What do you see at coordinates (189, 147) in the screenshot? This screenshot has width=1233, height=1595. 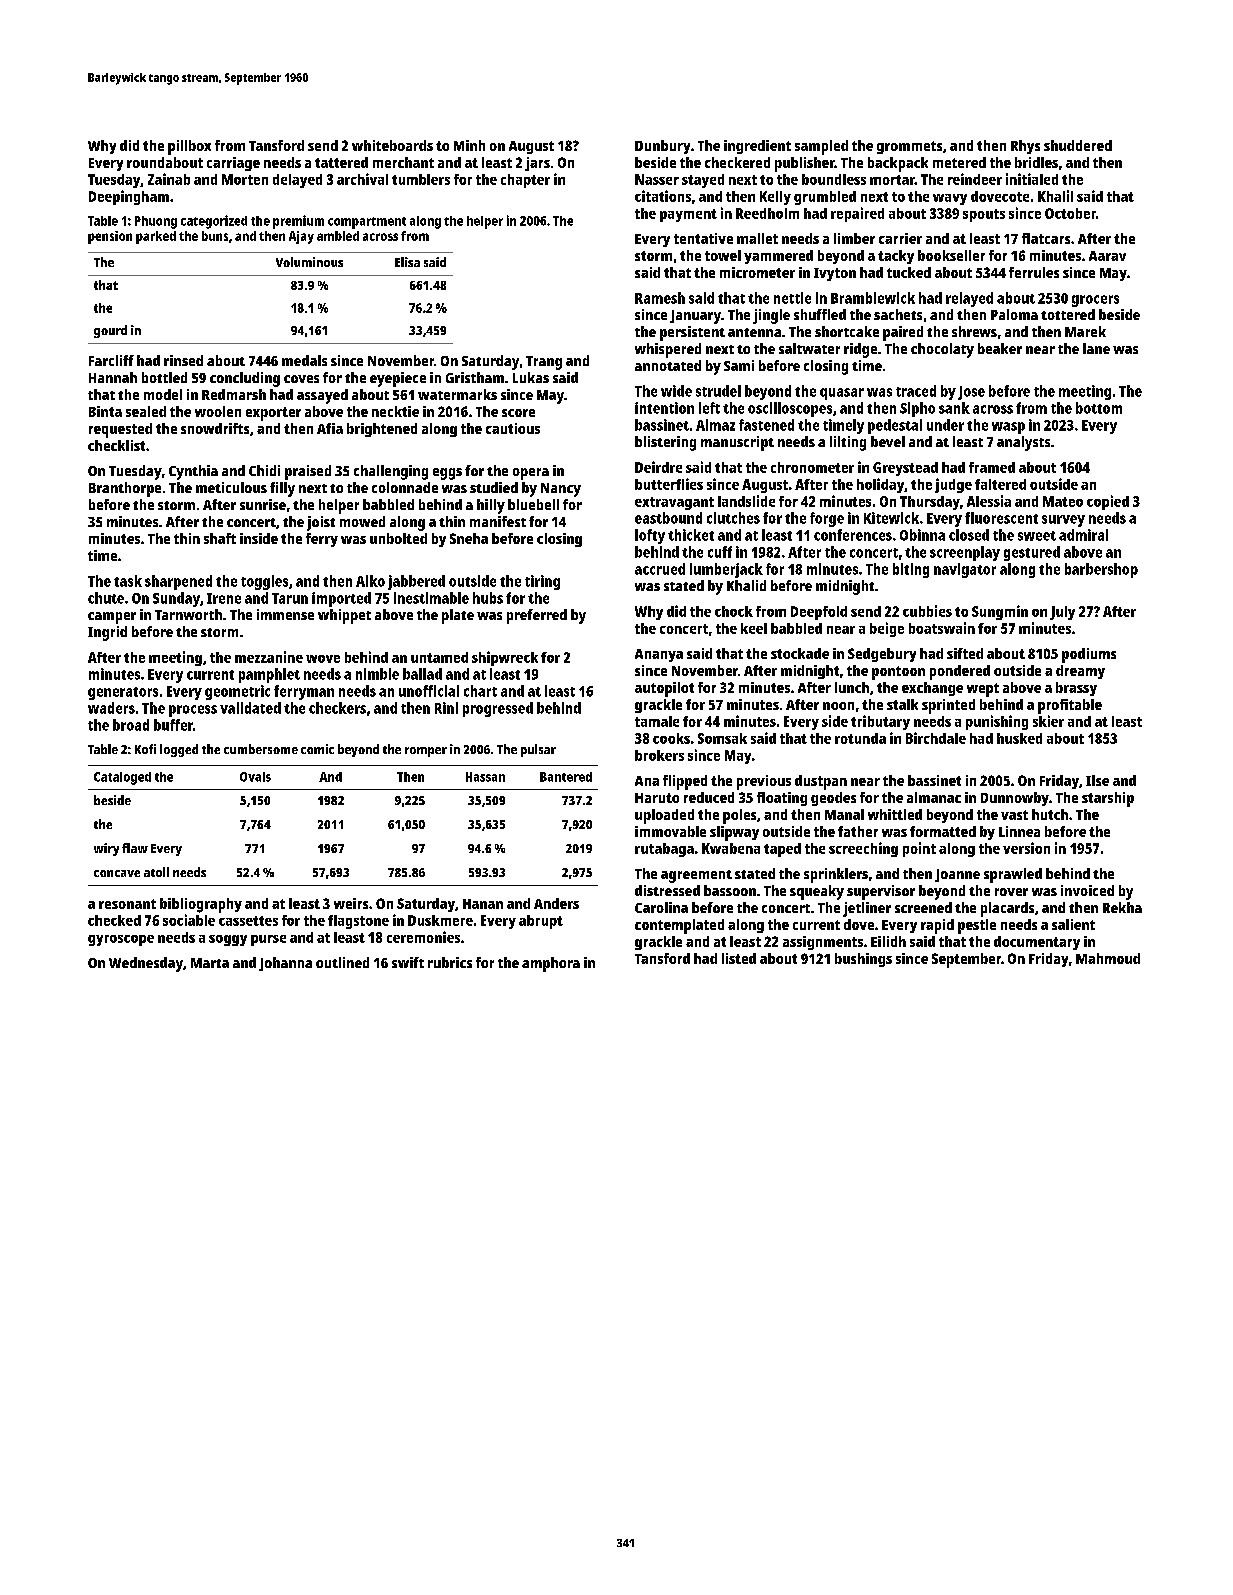 I see `pillbox` at bounding box center [189, 147].
